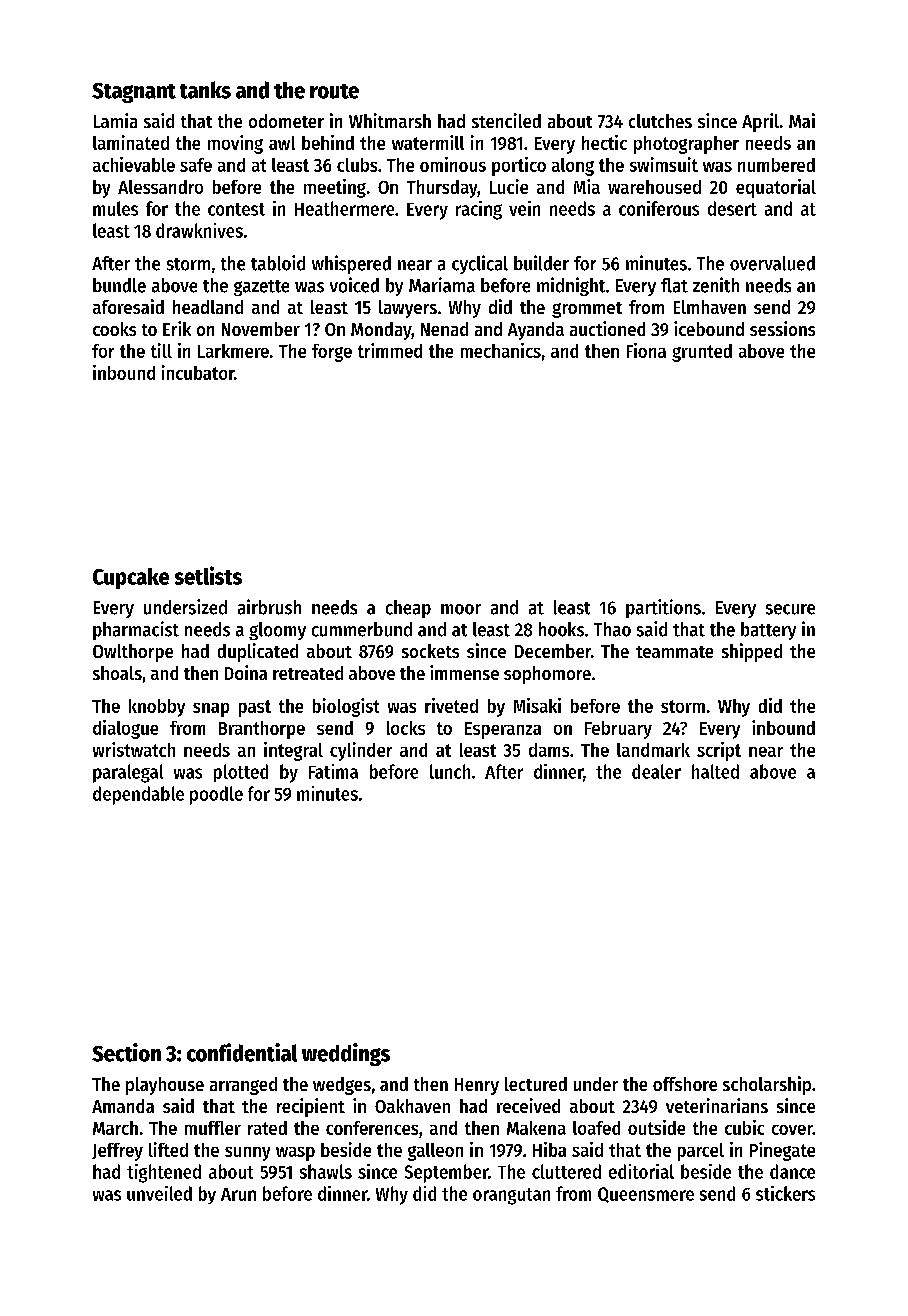 The width and height of the screenshot is (908, 1316). I want to click on moving, so click(235, 144).
